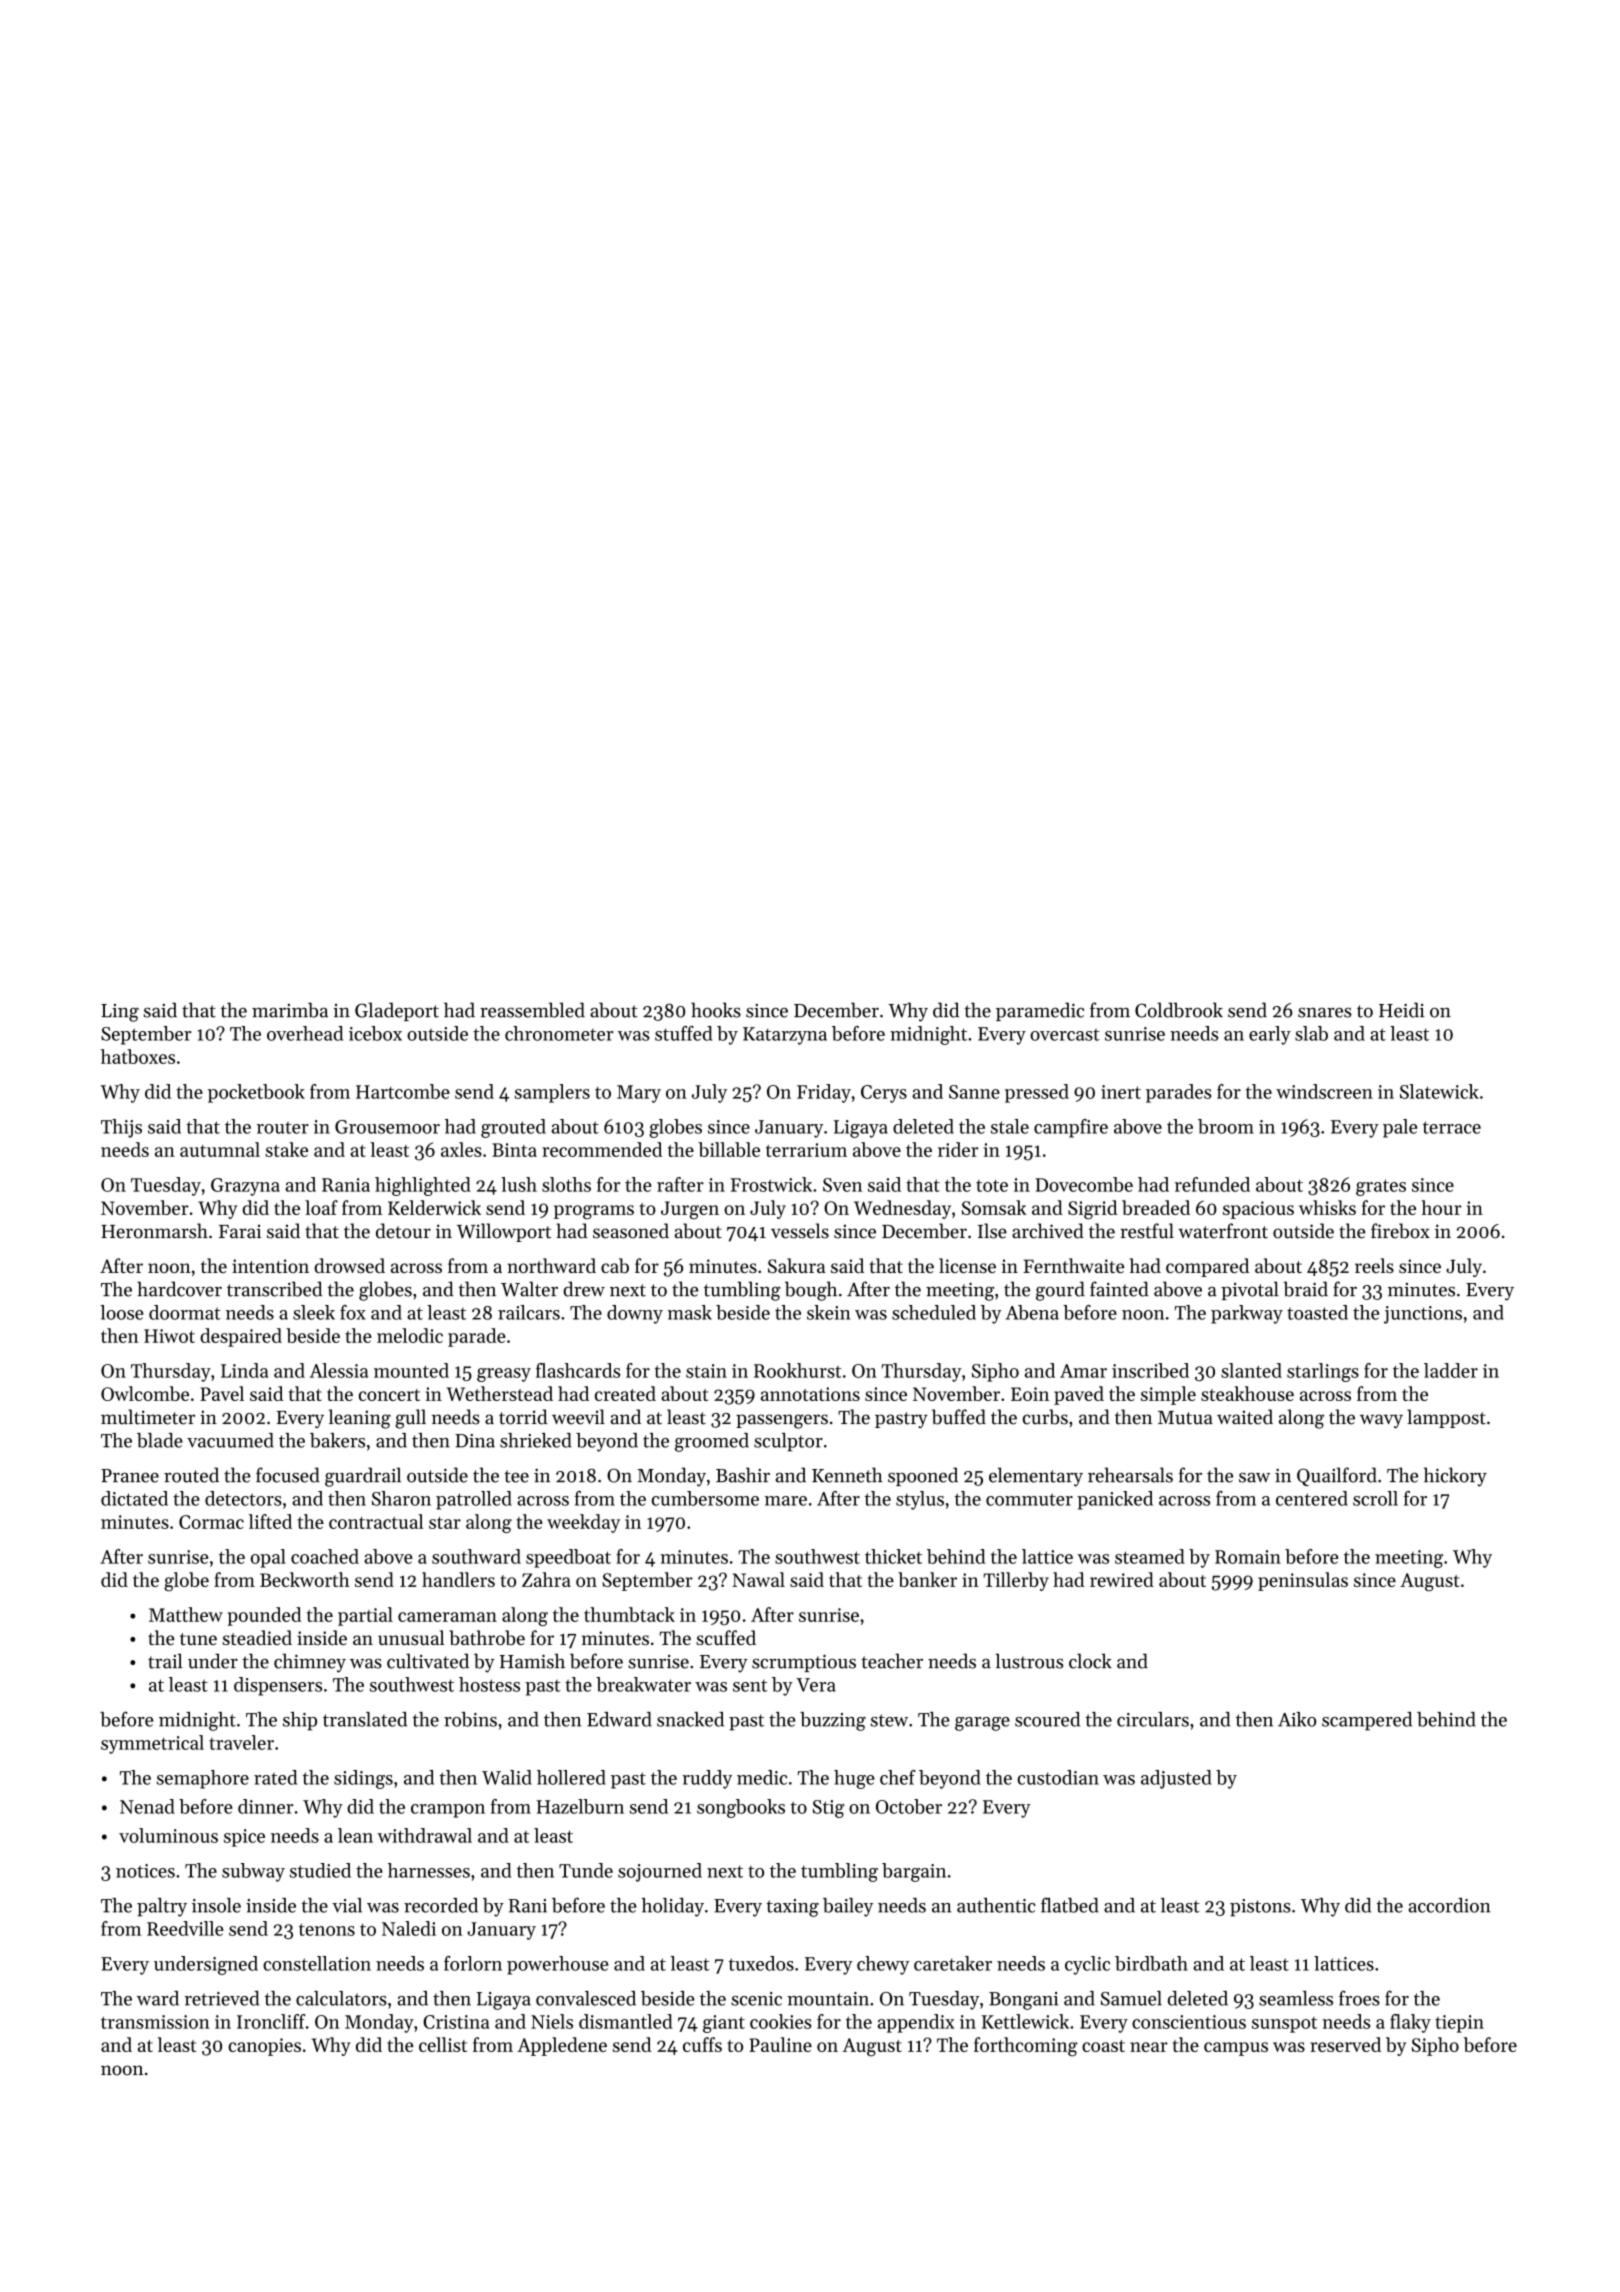 This screenshot has height=2292, width=1620. I want to click on scampered, so click(1367, 1721).
